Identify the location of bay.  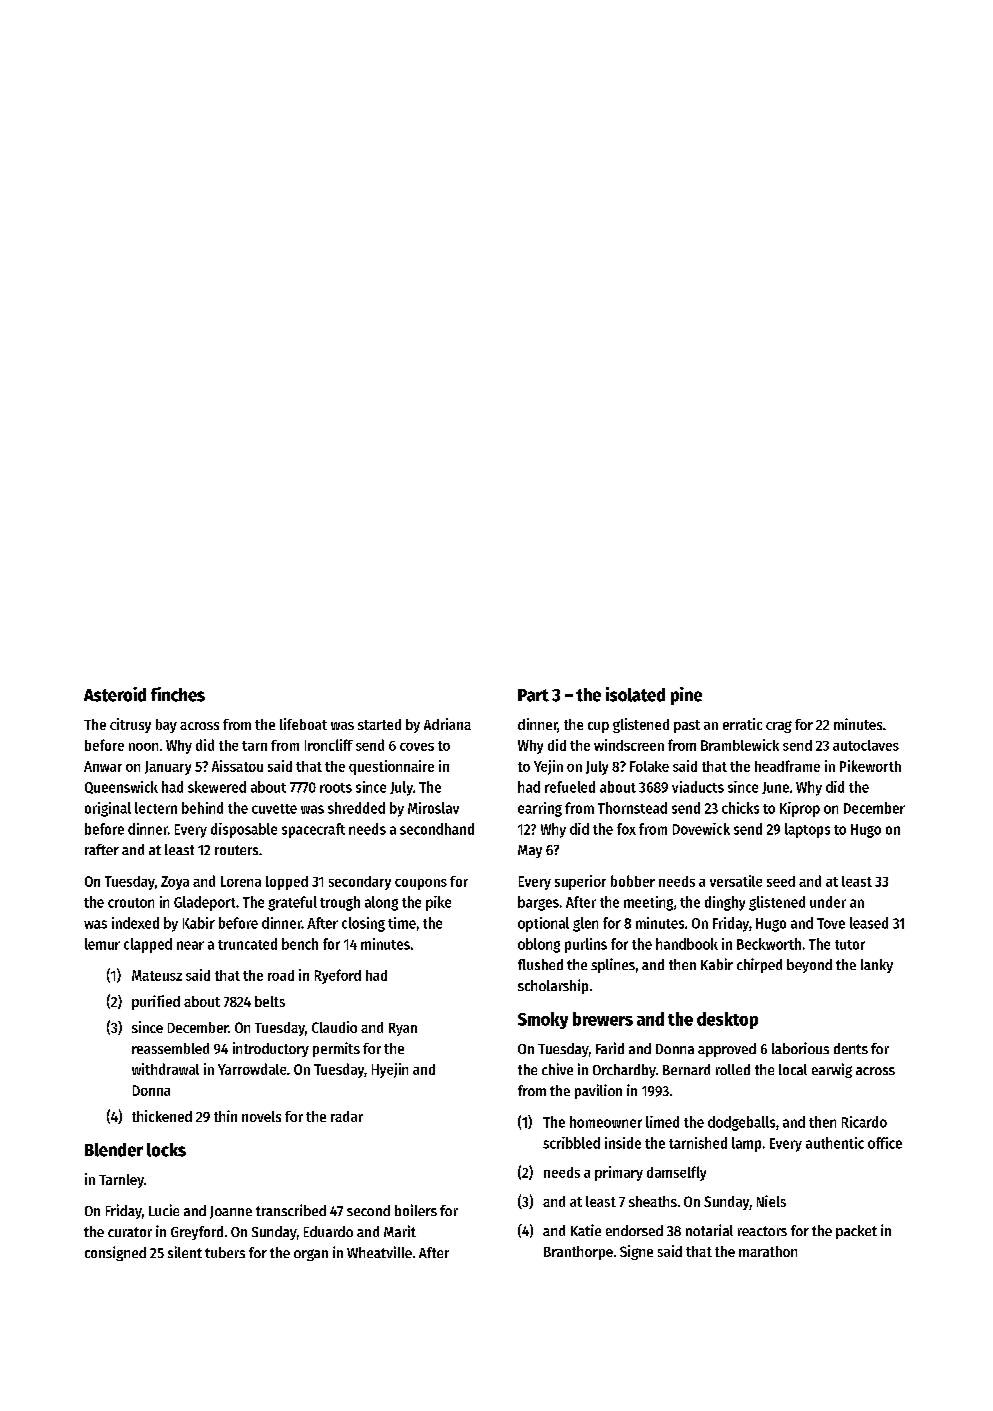
(166, 726).
